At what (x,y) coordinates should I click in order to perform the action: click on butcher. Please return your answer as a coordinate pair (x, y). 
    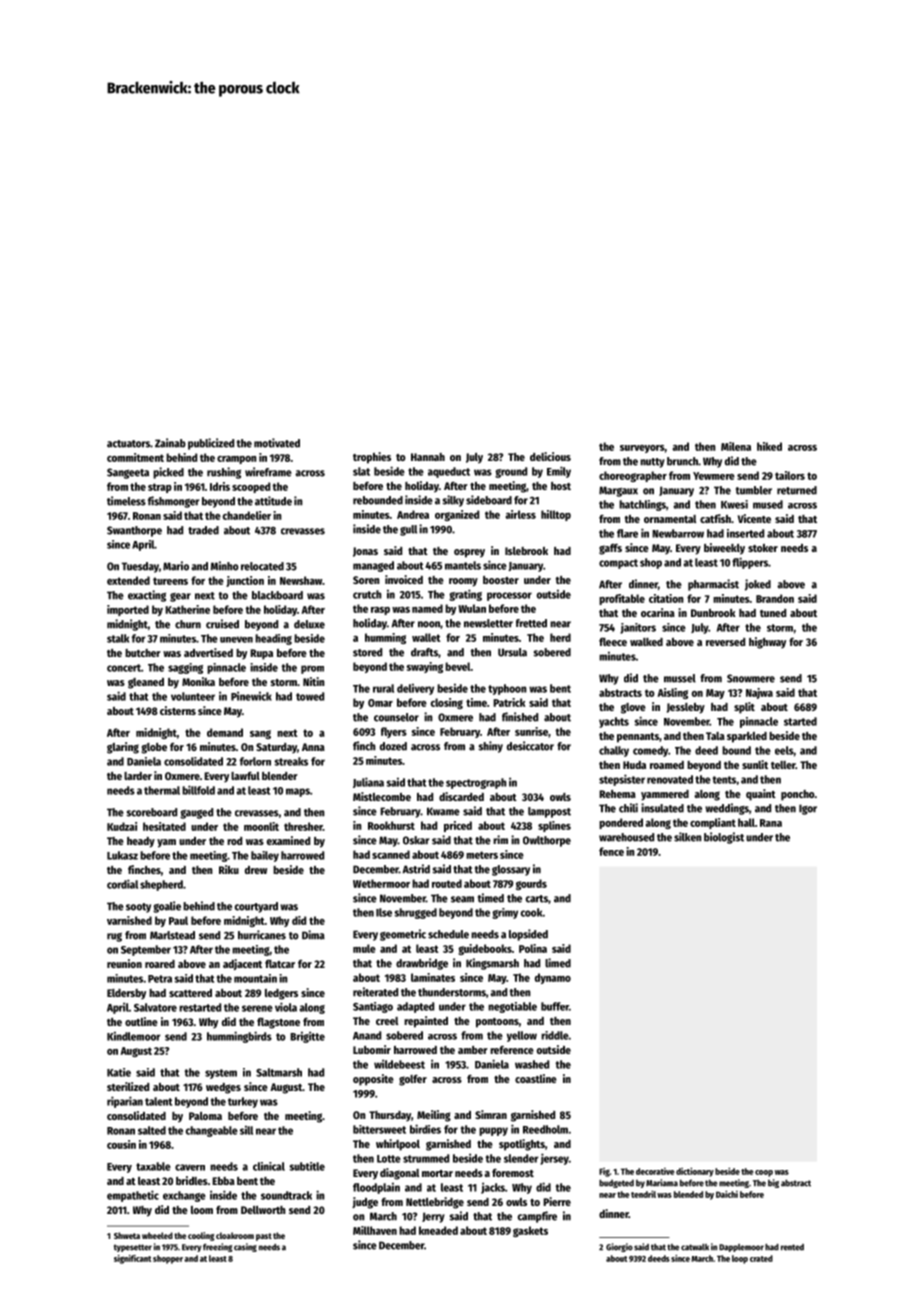
    Looking at the image, I should click on (143, 653).
